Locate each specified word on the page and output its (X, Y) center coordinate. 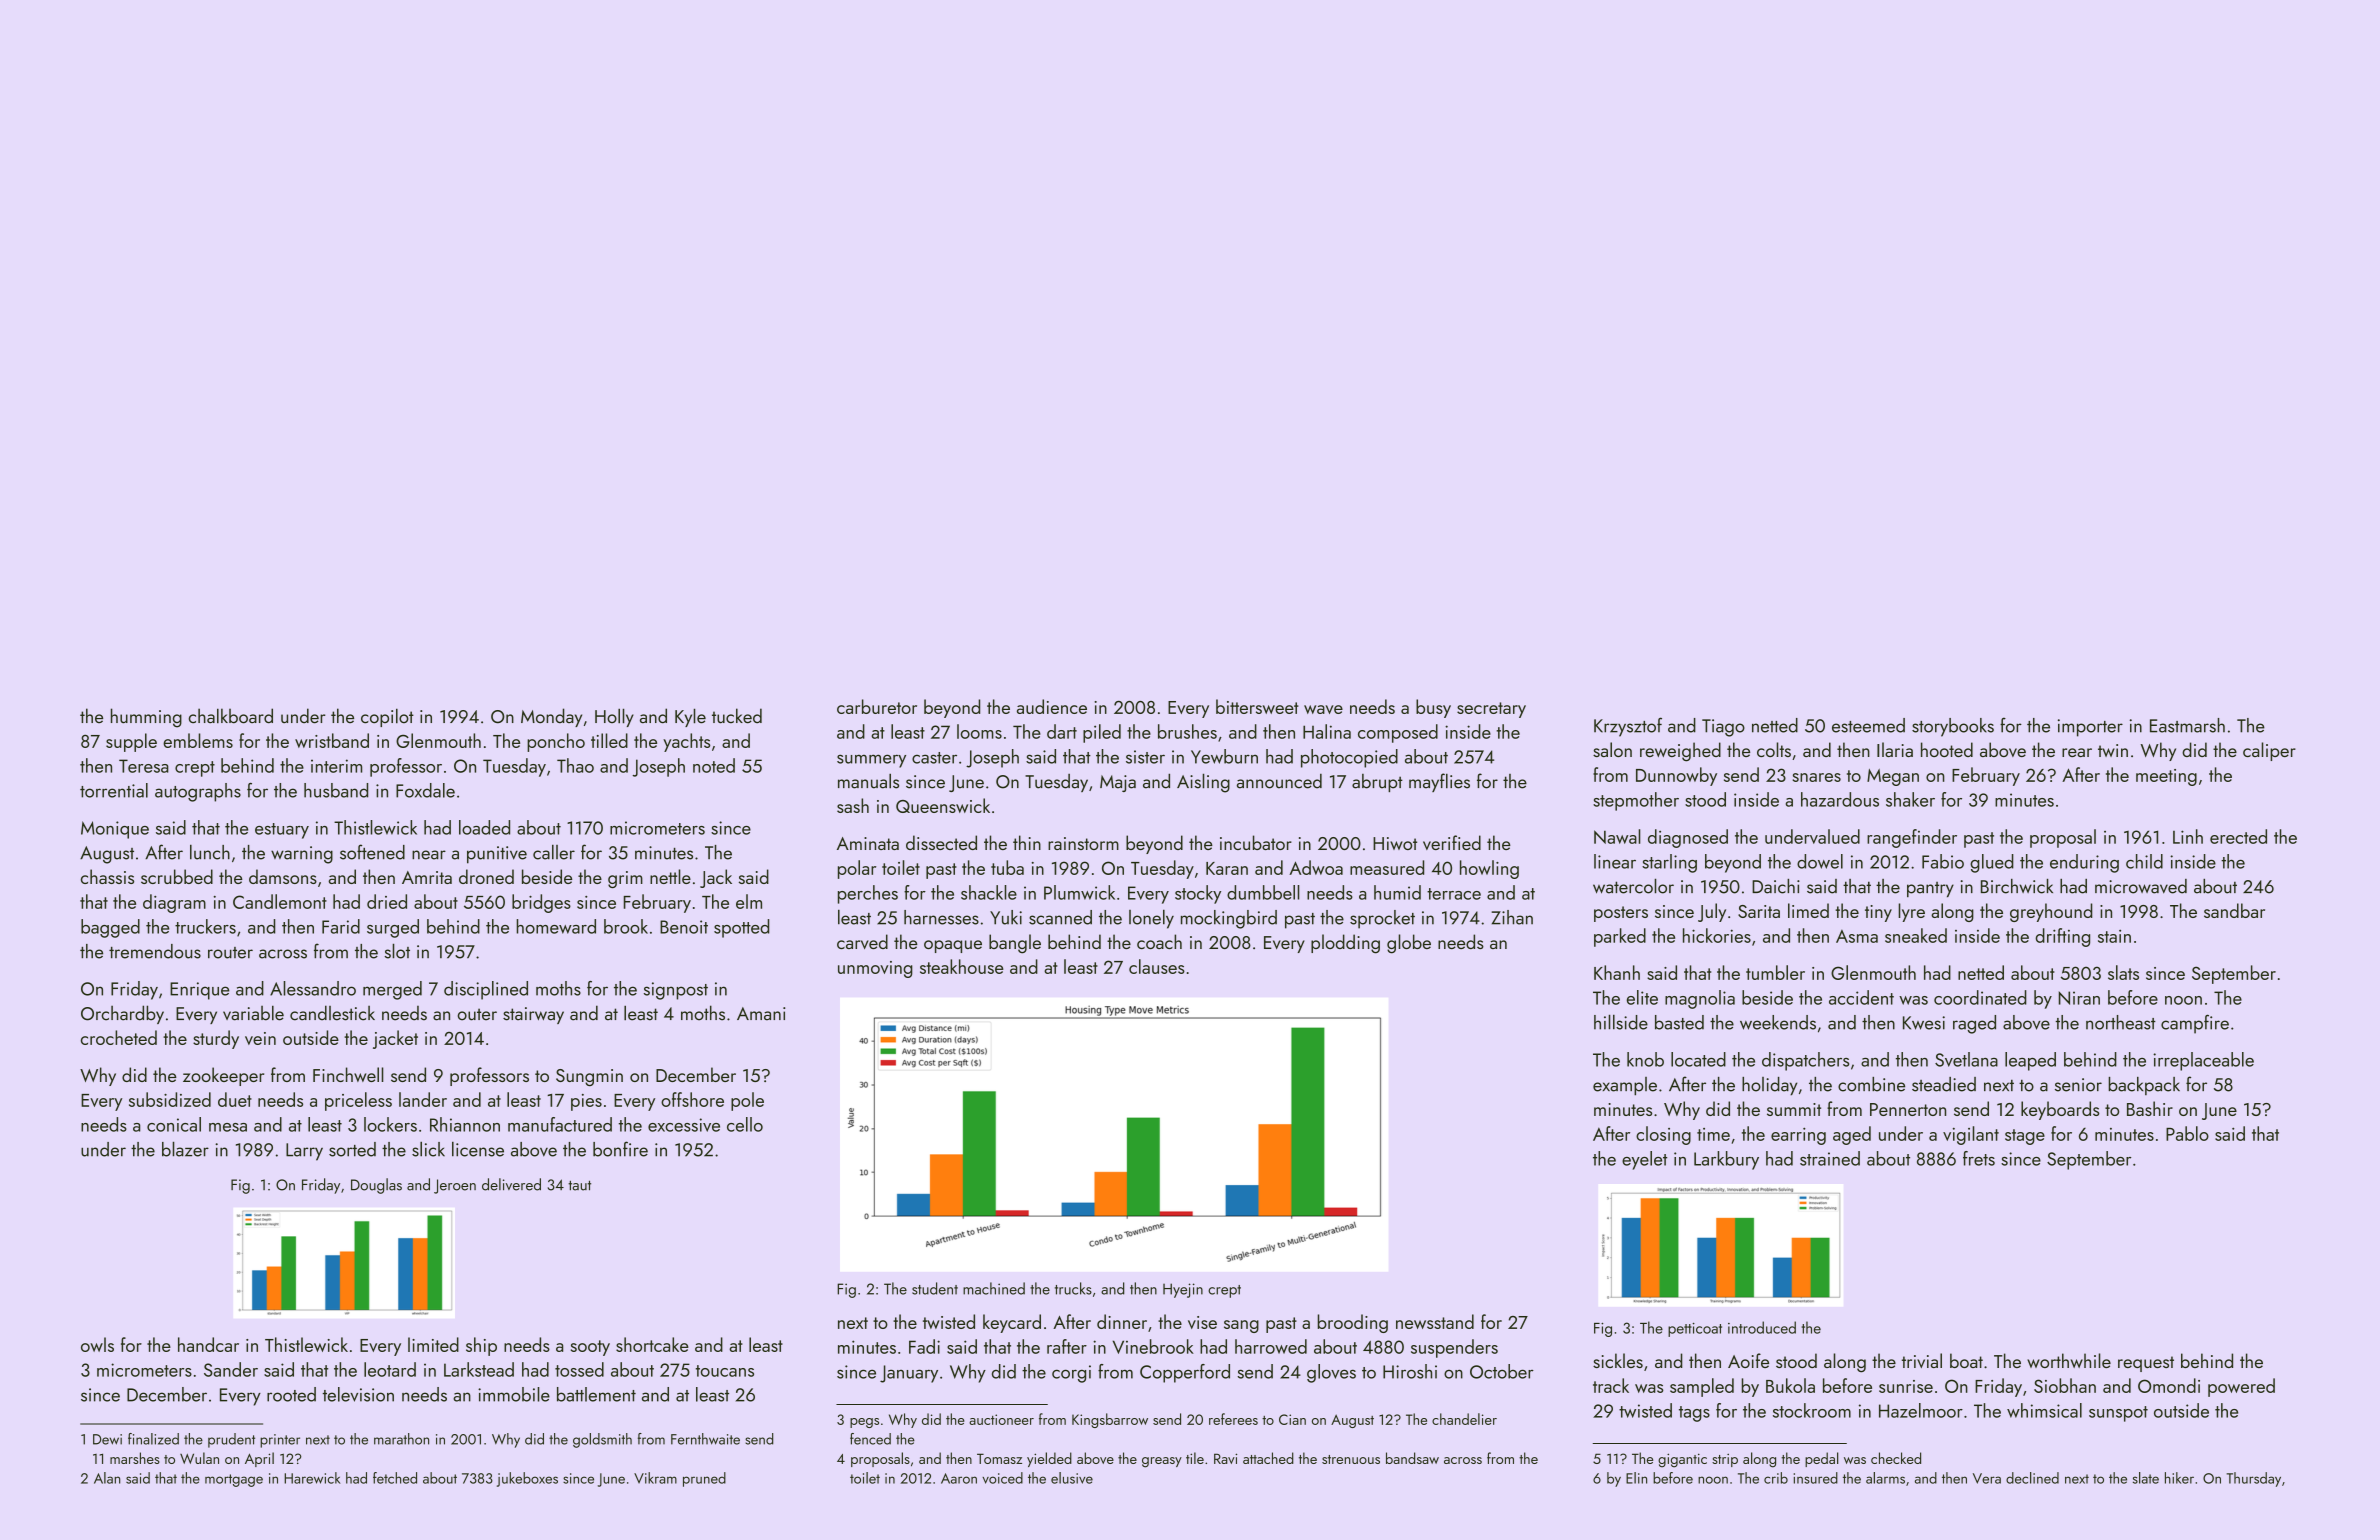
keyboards (2060, 1110)
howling (1489, 869)
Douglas (376, 1186)
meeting (2166, 777)
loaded (484, 827)
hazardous (1840, 799)
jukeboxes (527, 1479)
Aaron (959, 1478)
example (1625, 1086)
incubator (1256, 842)
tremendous (155, 951)
